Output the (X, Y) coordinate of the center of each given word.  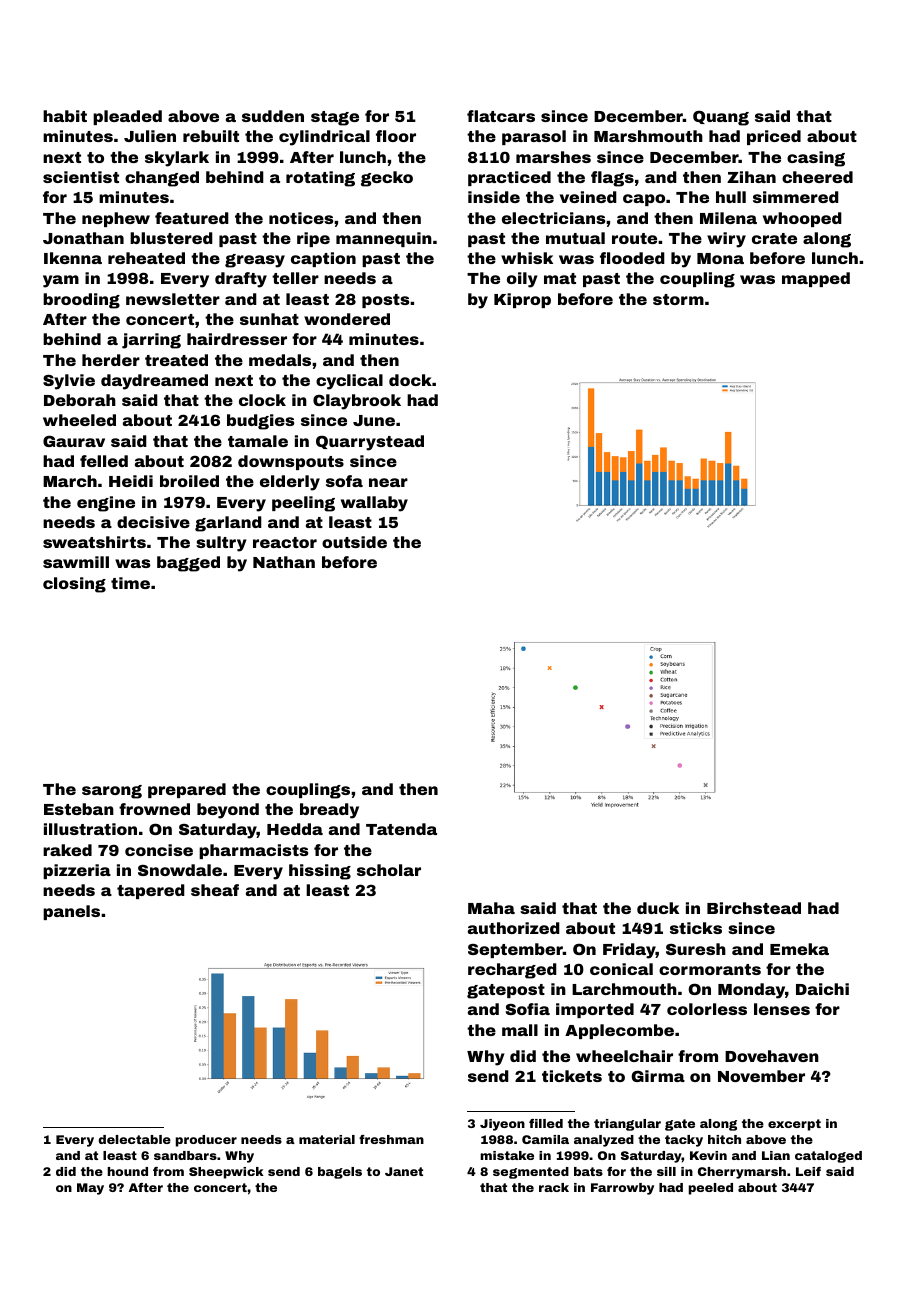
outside (354, 542)
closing (74, 585)
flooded (632, 258)
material (327, 1139)
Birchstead (754, 908)
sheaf (215, 890)
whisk (527, 258)
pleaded (127, 117)
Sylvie (69, 382)
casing (816, 159)
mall (520, 1030)
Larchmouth (624, 989)
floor (396, 136)
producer (206, 1141)
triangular (627, 1125)
